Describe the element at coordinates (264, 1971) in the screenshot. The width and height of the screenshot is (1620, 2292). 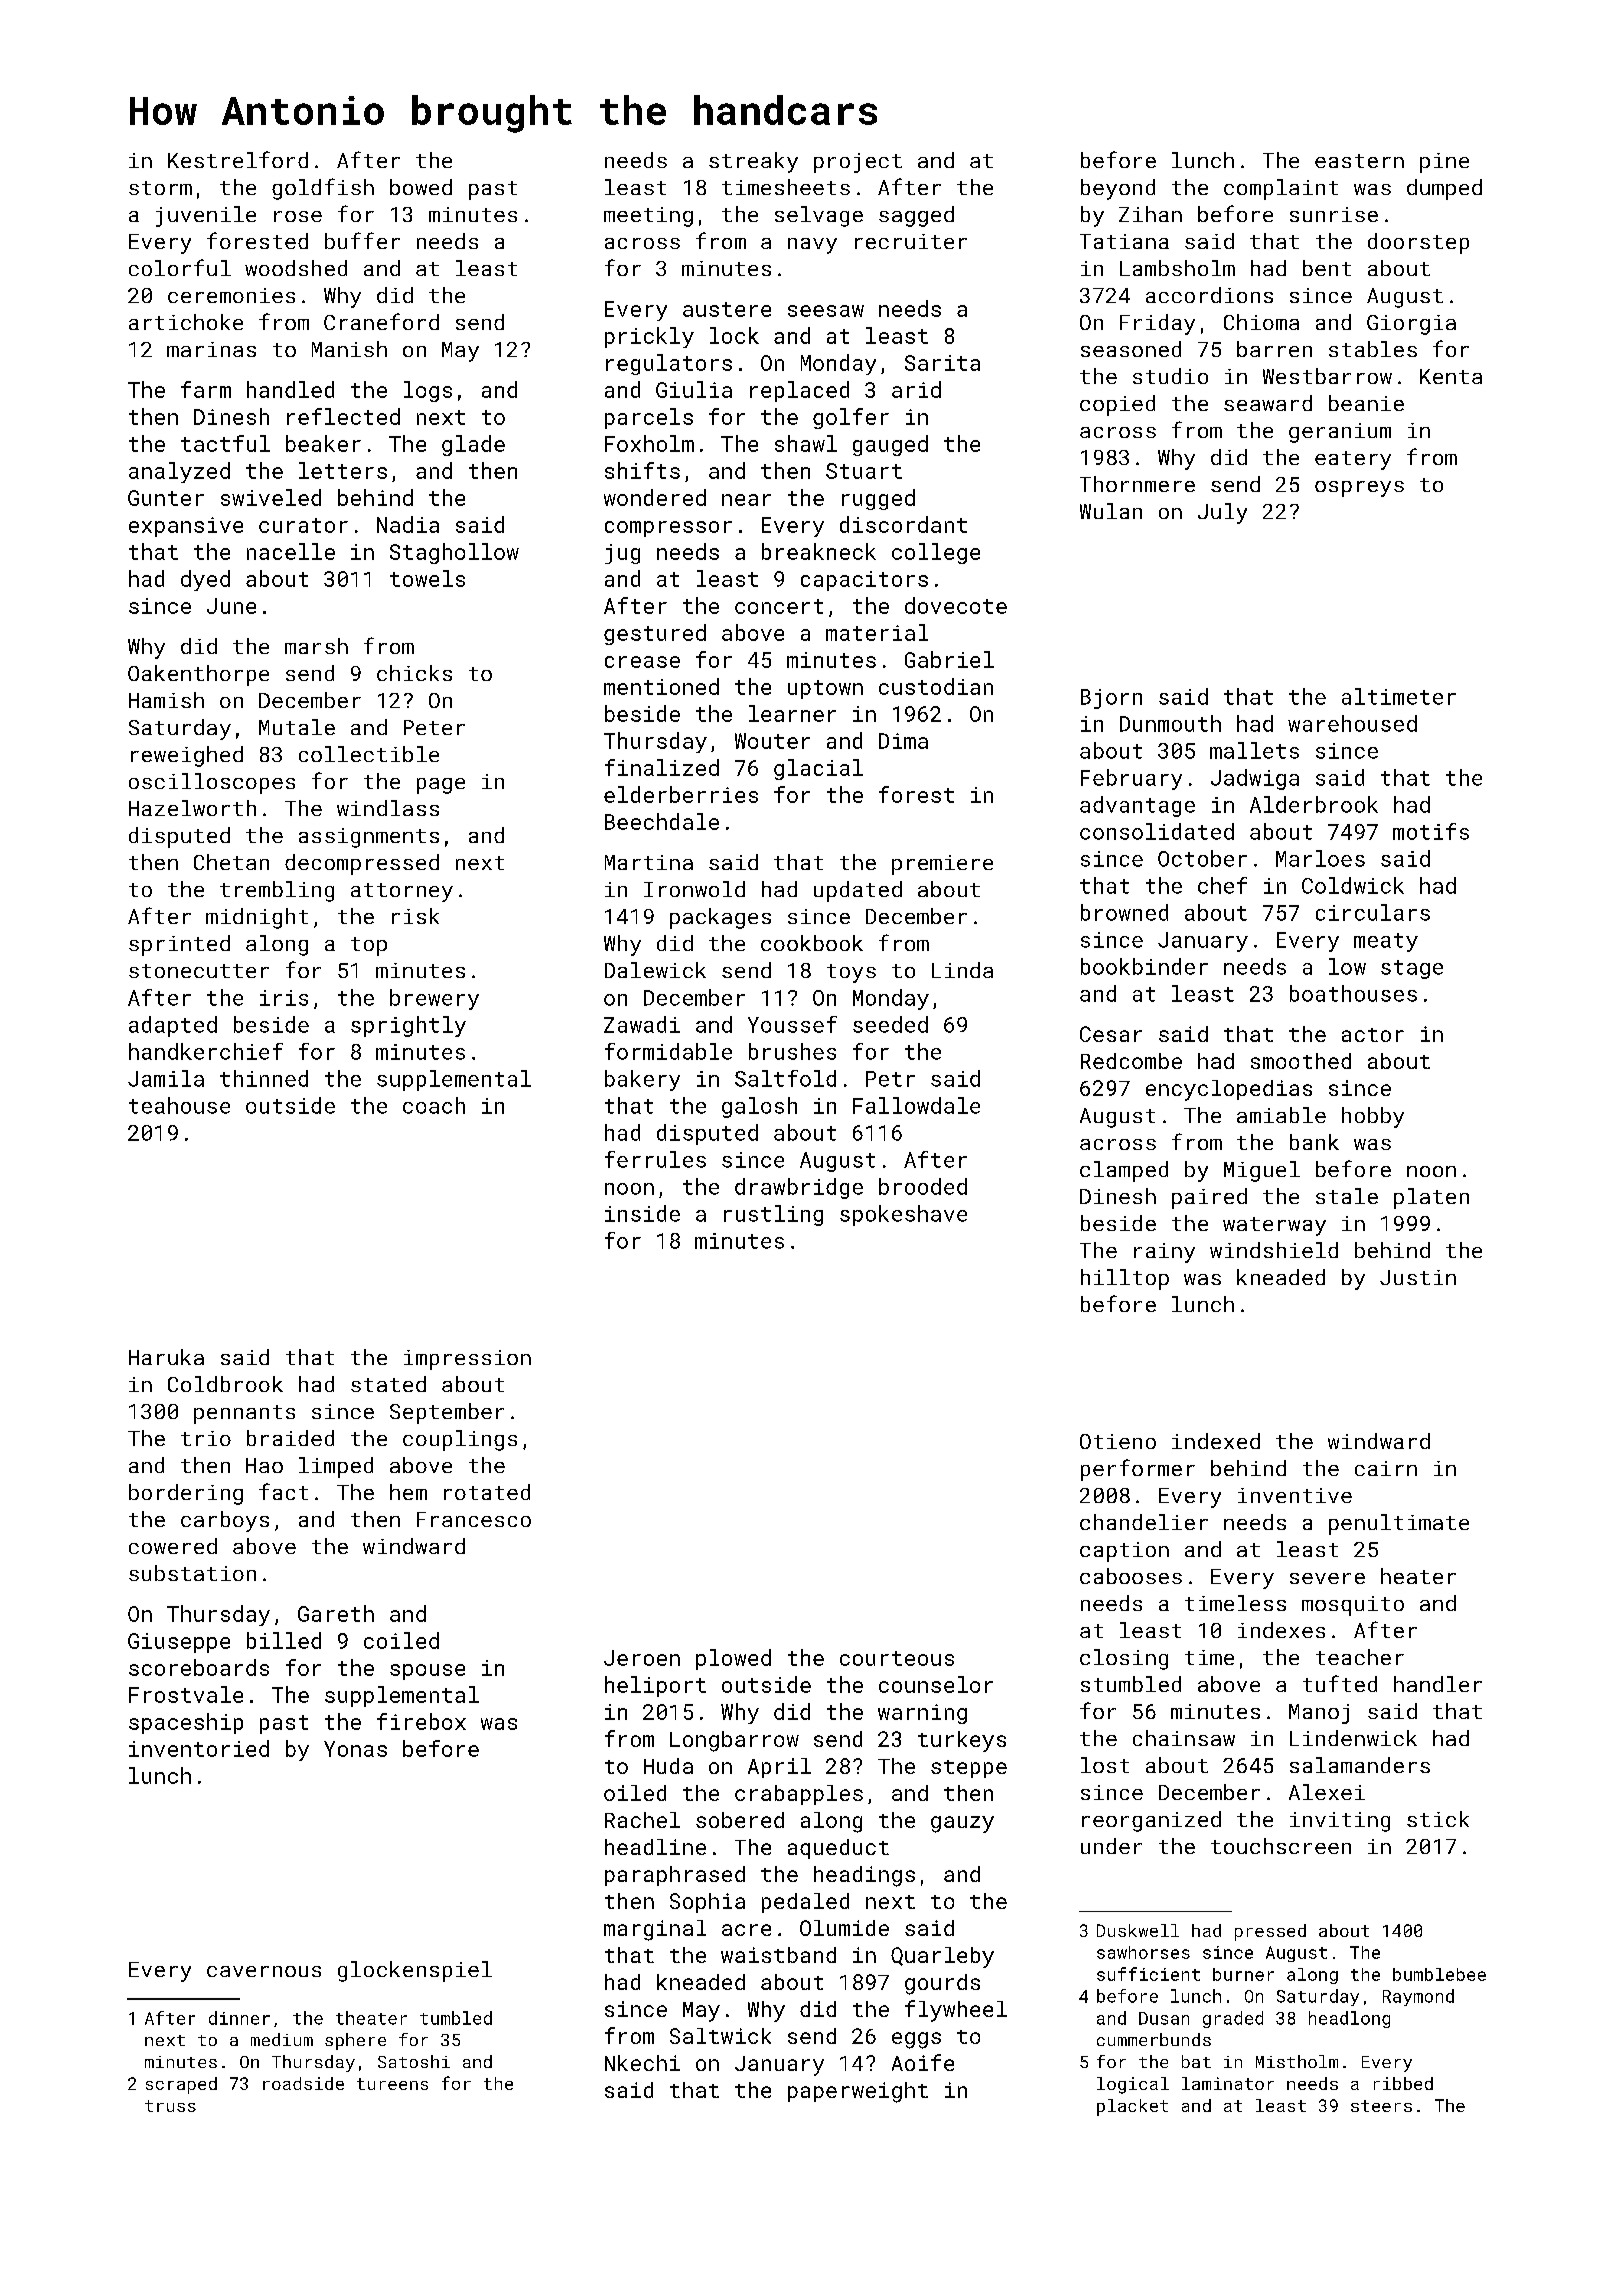
I see `cavernous` at that location.
